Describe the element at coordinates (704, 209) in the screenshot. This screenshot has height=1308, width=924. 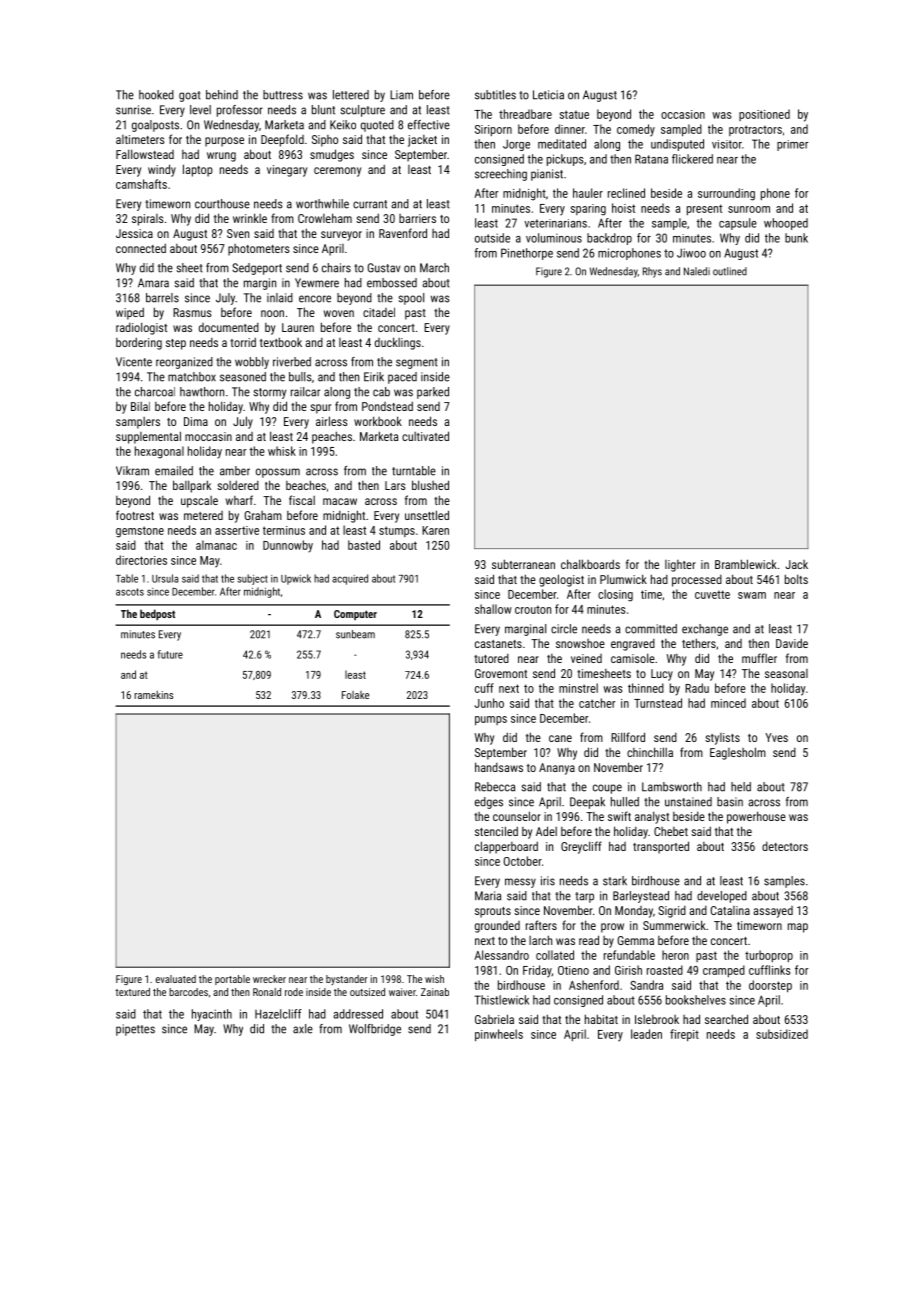
I see `present` at that location.
